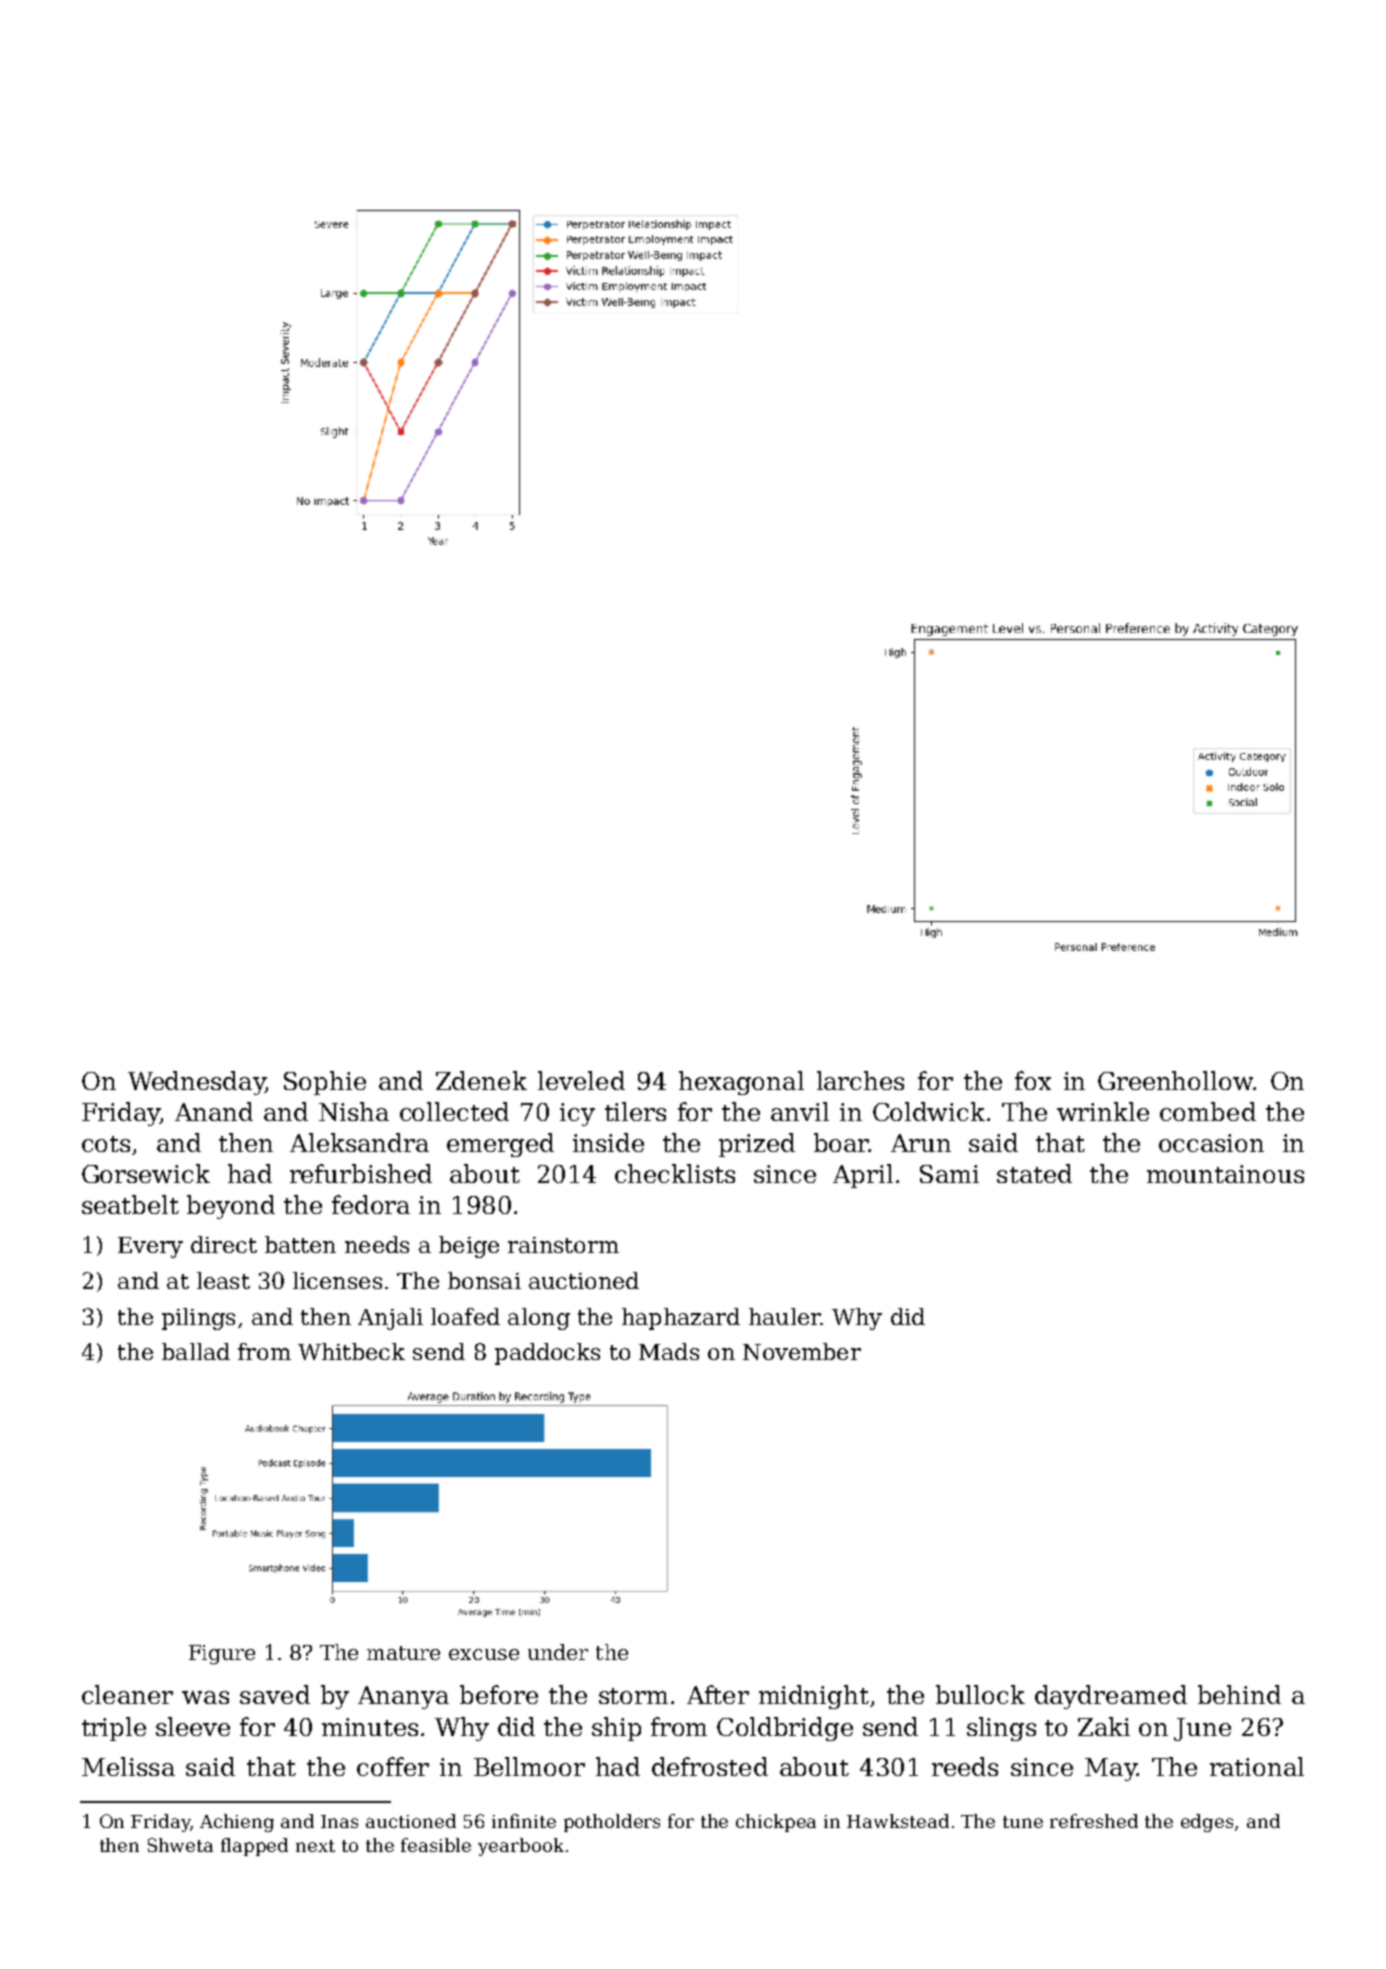  What do you see at coordinates (814, 1697) in the page?
I see `midnight` at bounding box center [814, 1697].
